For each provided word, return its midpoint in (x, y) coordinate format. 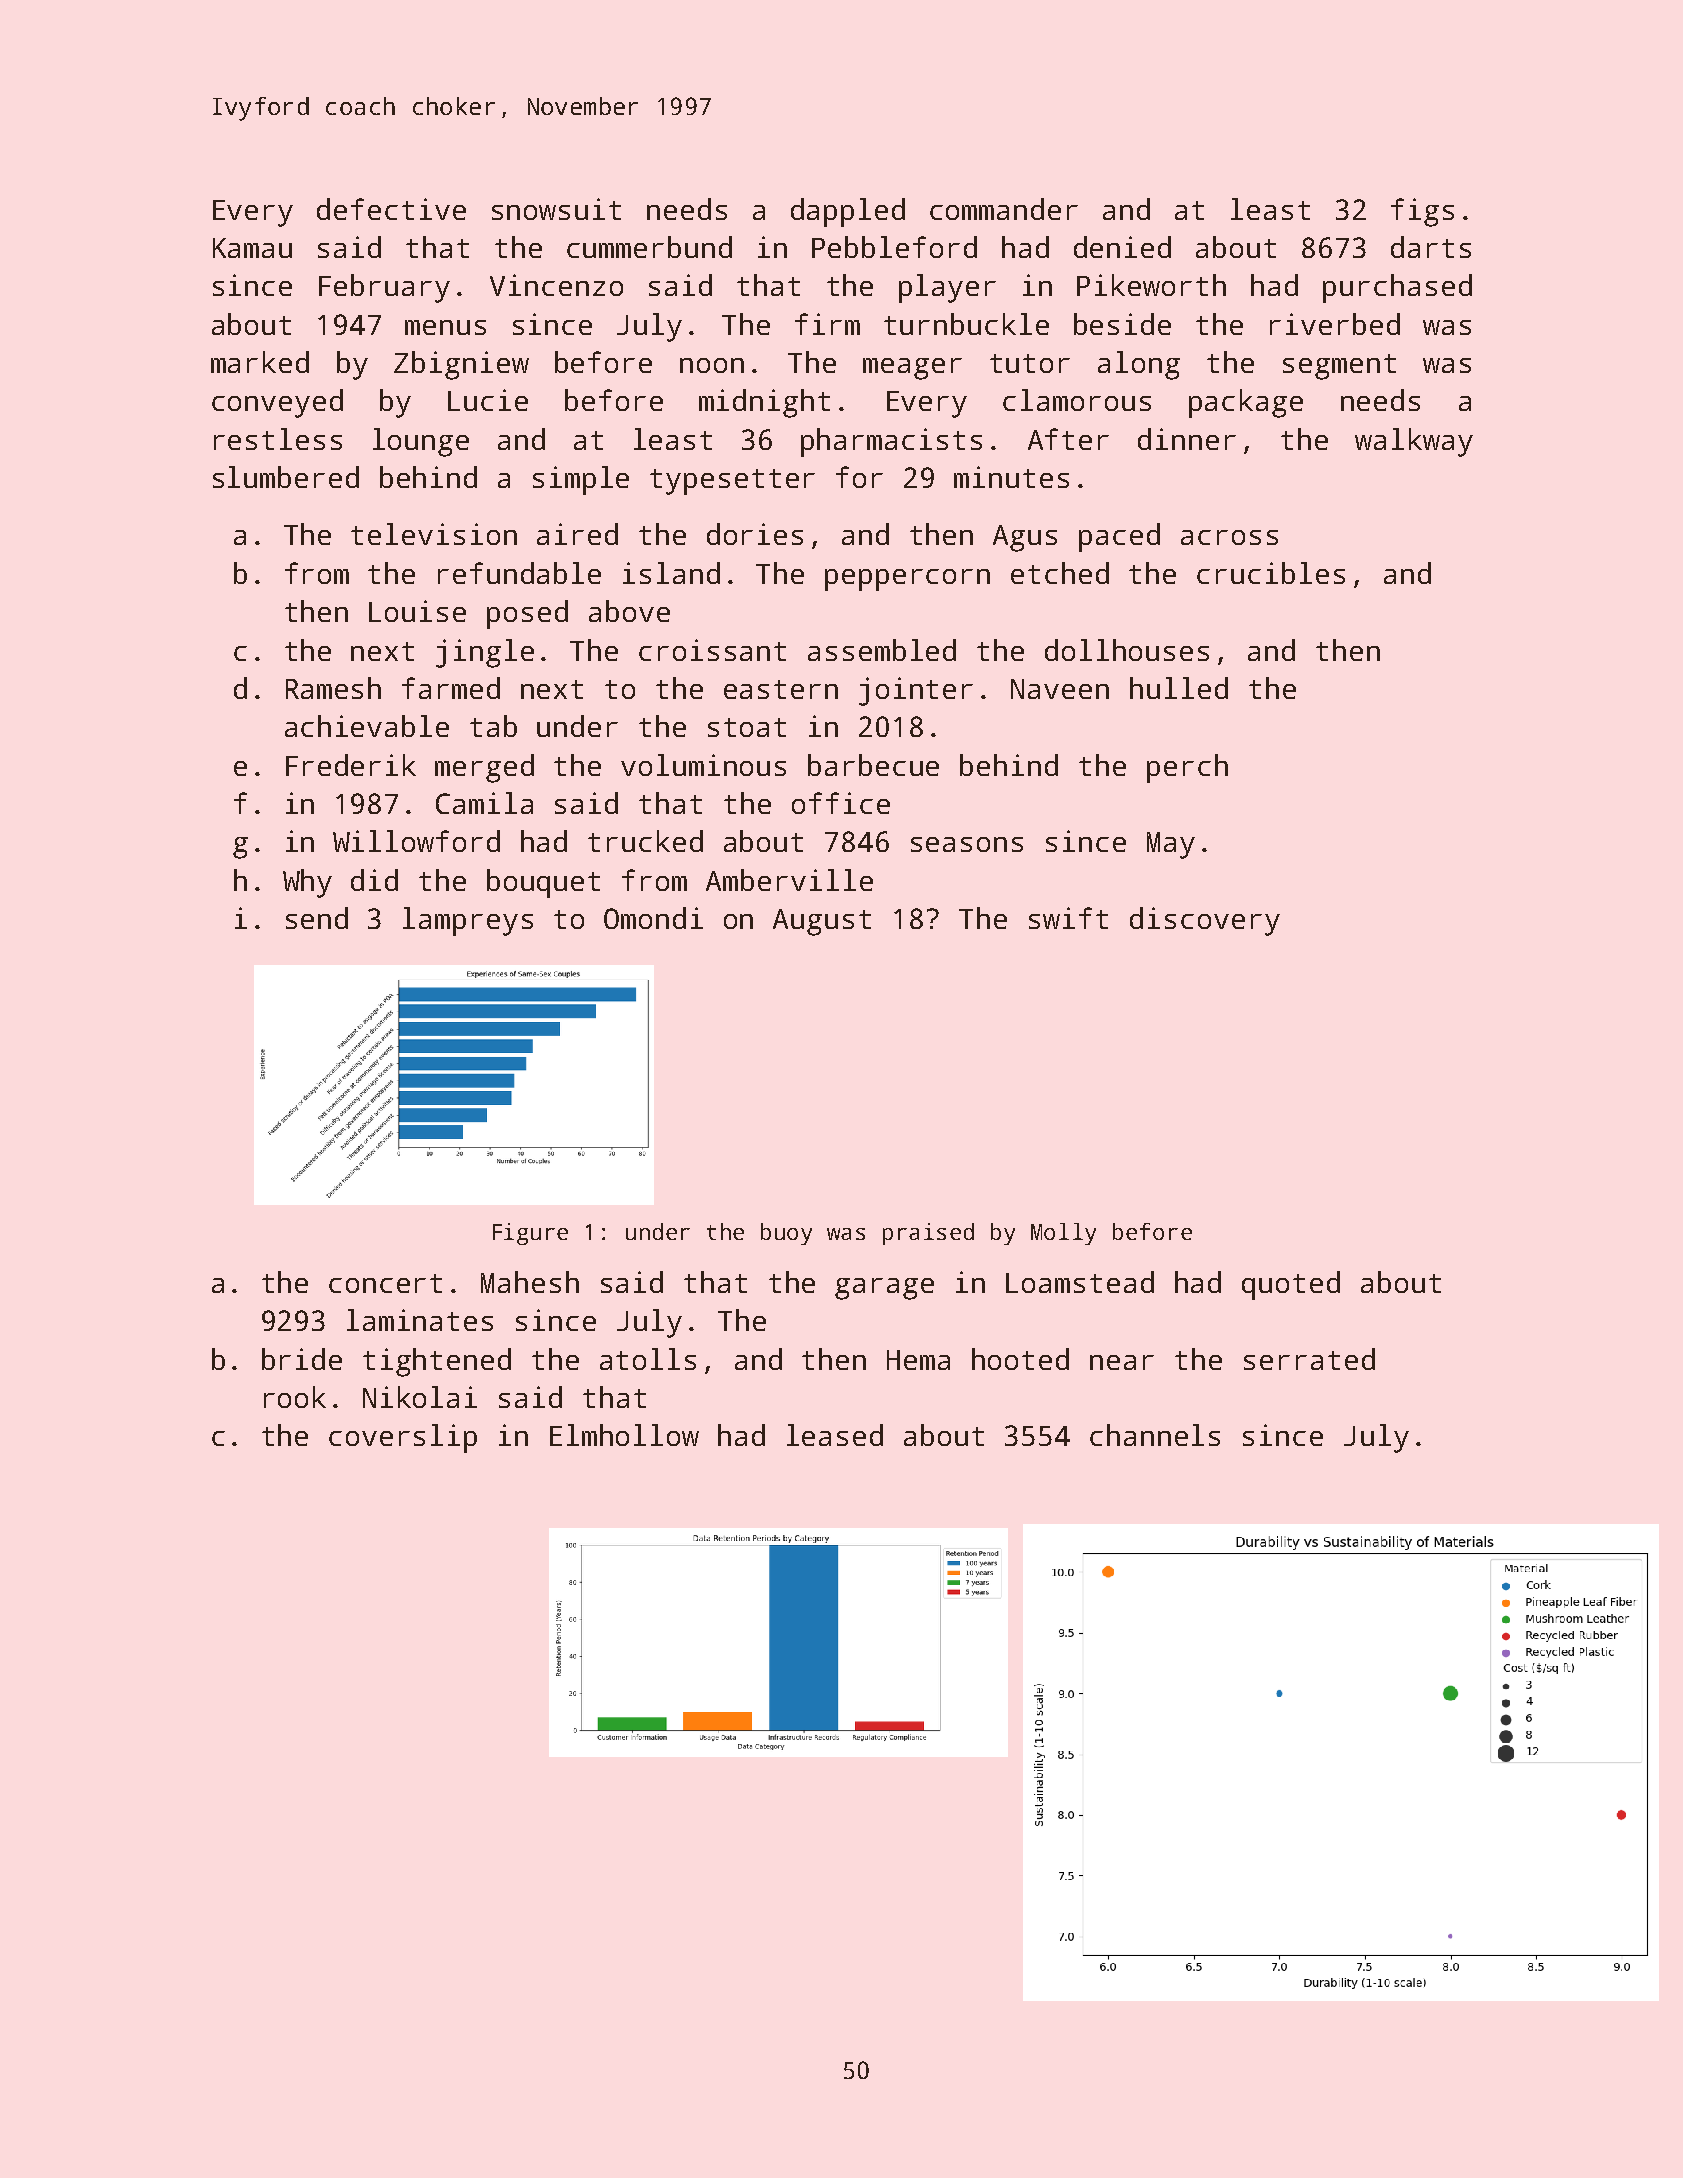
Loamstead (1080, 1282)
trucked (645, 841)
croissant (712, 650)
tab (493, 726)
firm (827, 324)
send (317, 918)
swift (1068, 918)
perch (1187, 768)
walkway (1414, 442)
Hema (918, 1360)
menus (445, 327)
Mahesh (530, 1282)
